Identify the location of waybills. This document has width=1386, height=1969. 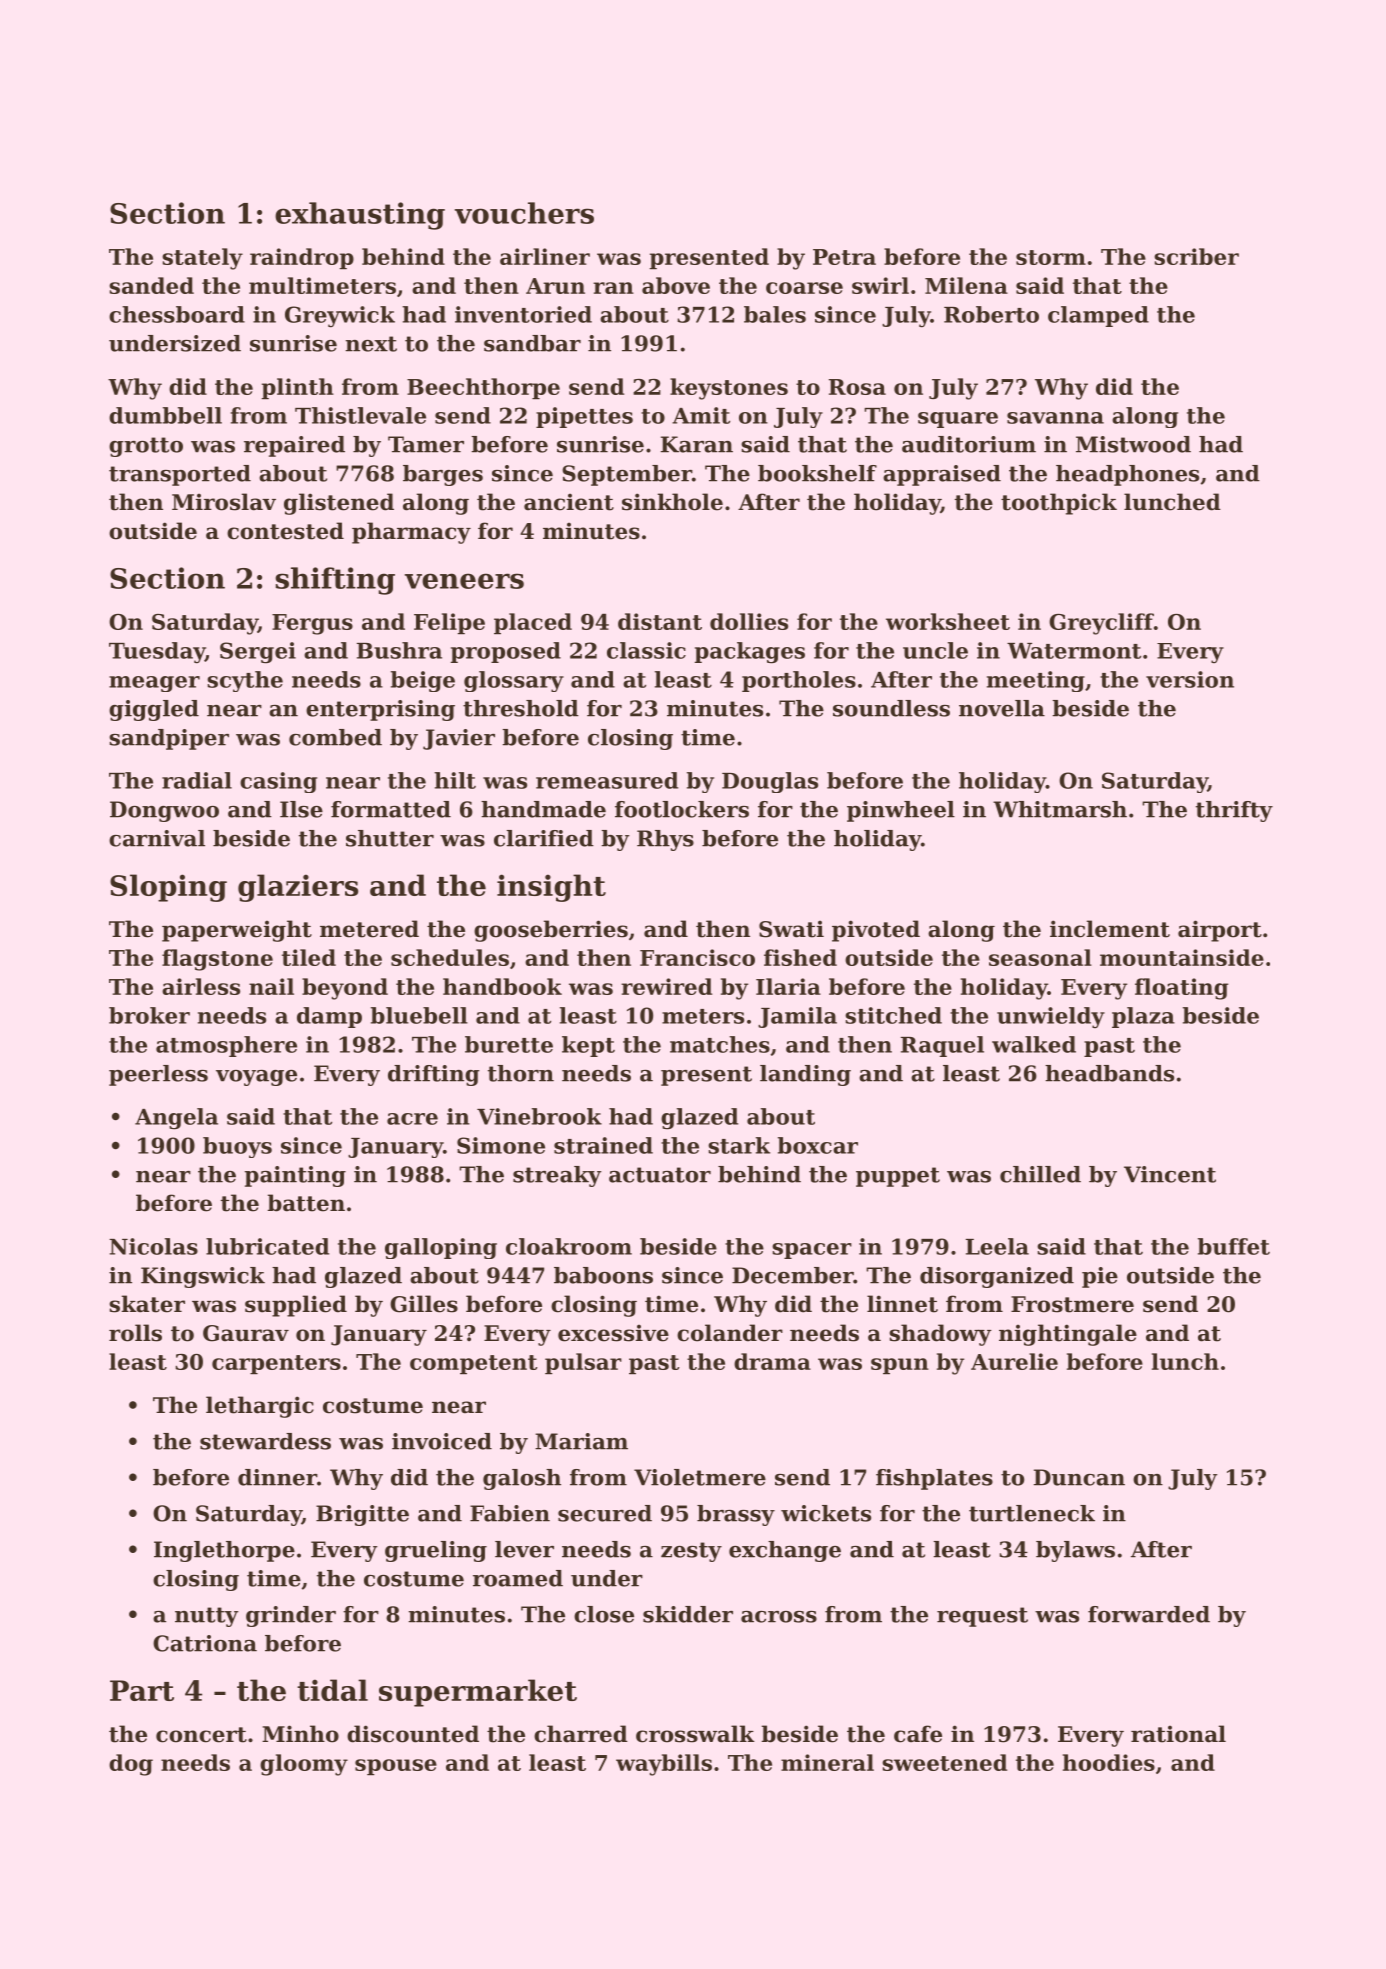
(664, 1765).
